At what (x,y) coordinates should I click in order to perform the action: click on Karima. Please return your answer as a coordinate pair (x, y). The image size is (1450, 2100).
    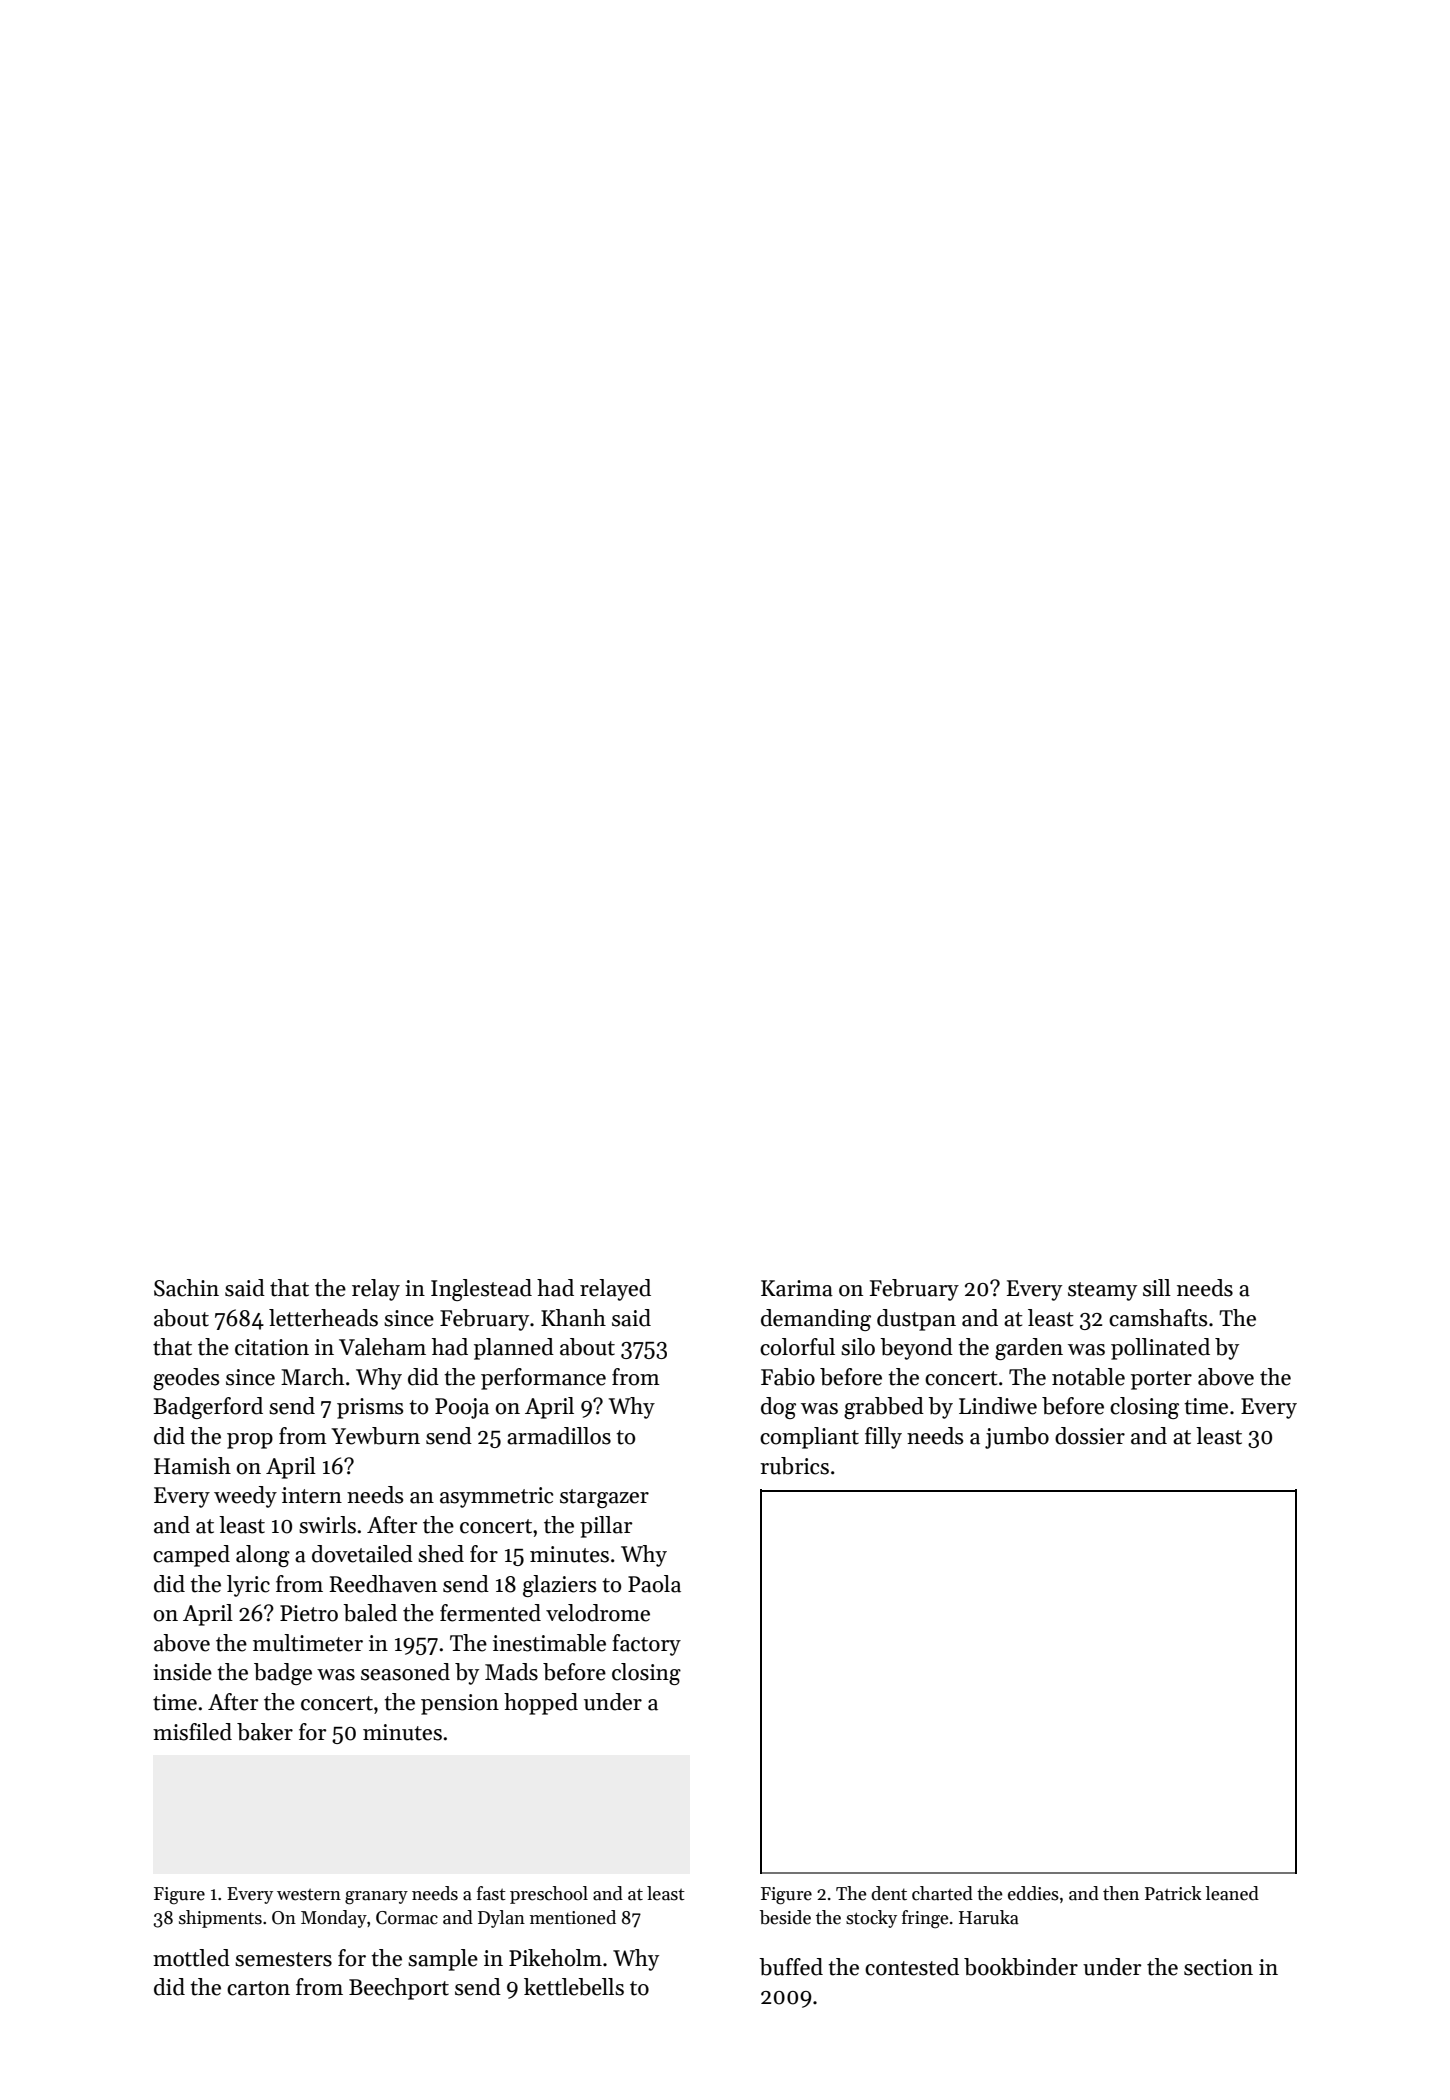
    Looking at the image, I should click on (797, 1288).
